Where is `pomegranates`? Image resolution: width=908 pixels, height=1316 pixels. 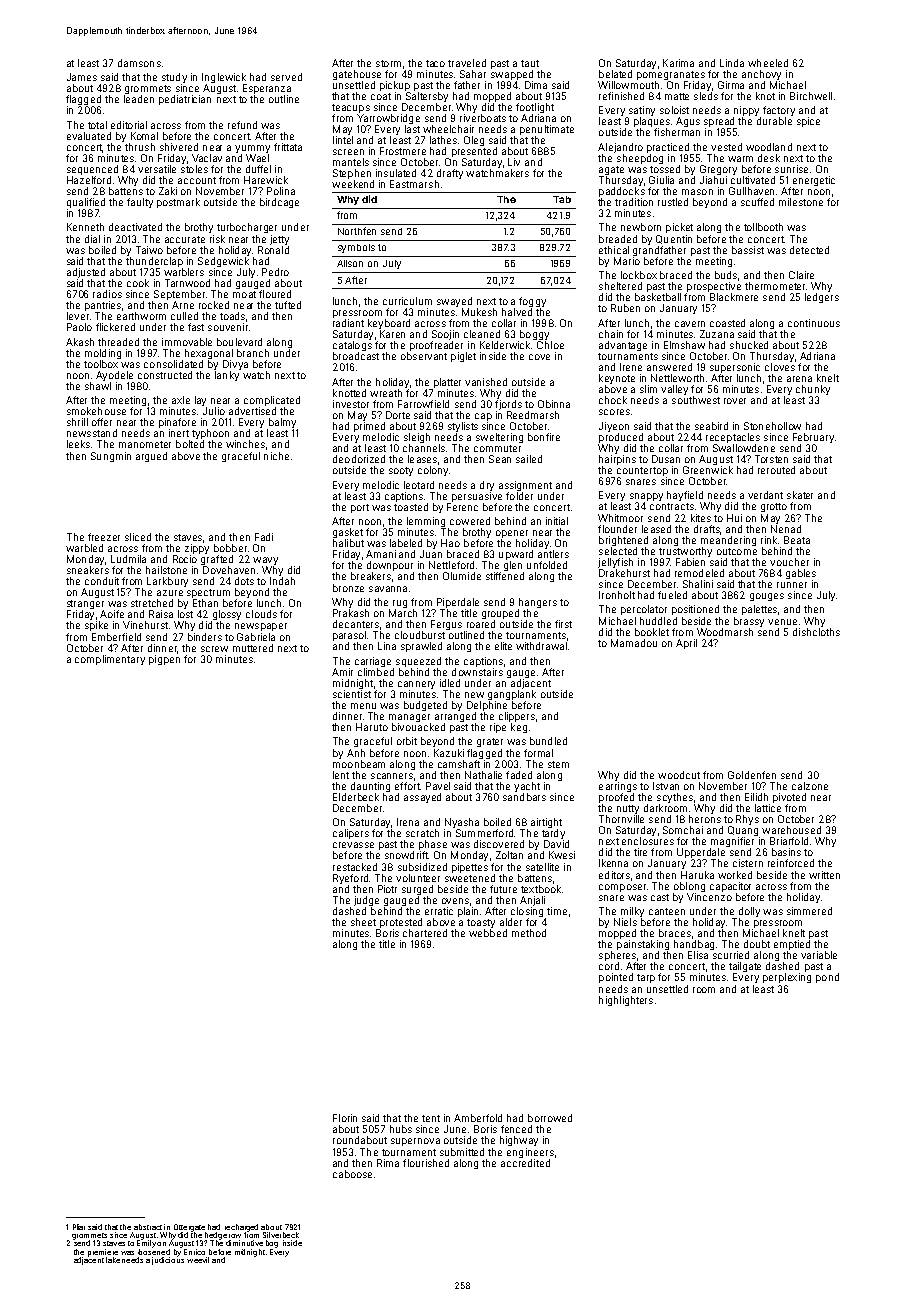 pomegranates is located at coordinates (671, 75).
